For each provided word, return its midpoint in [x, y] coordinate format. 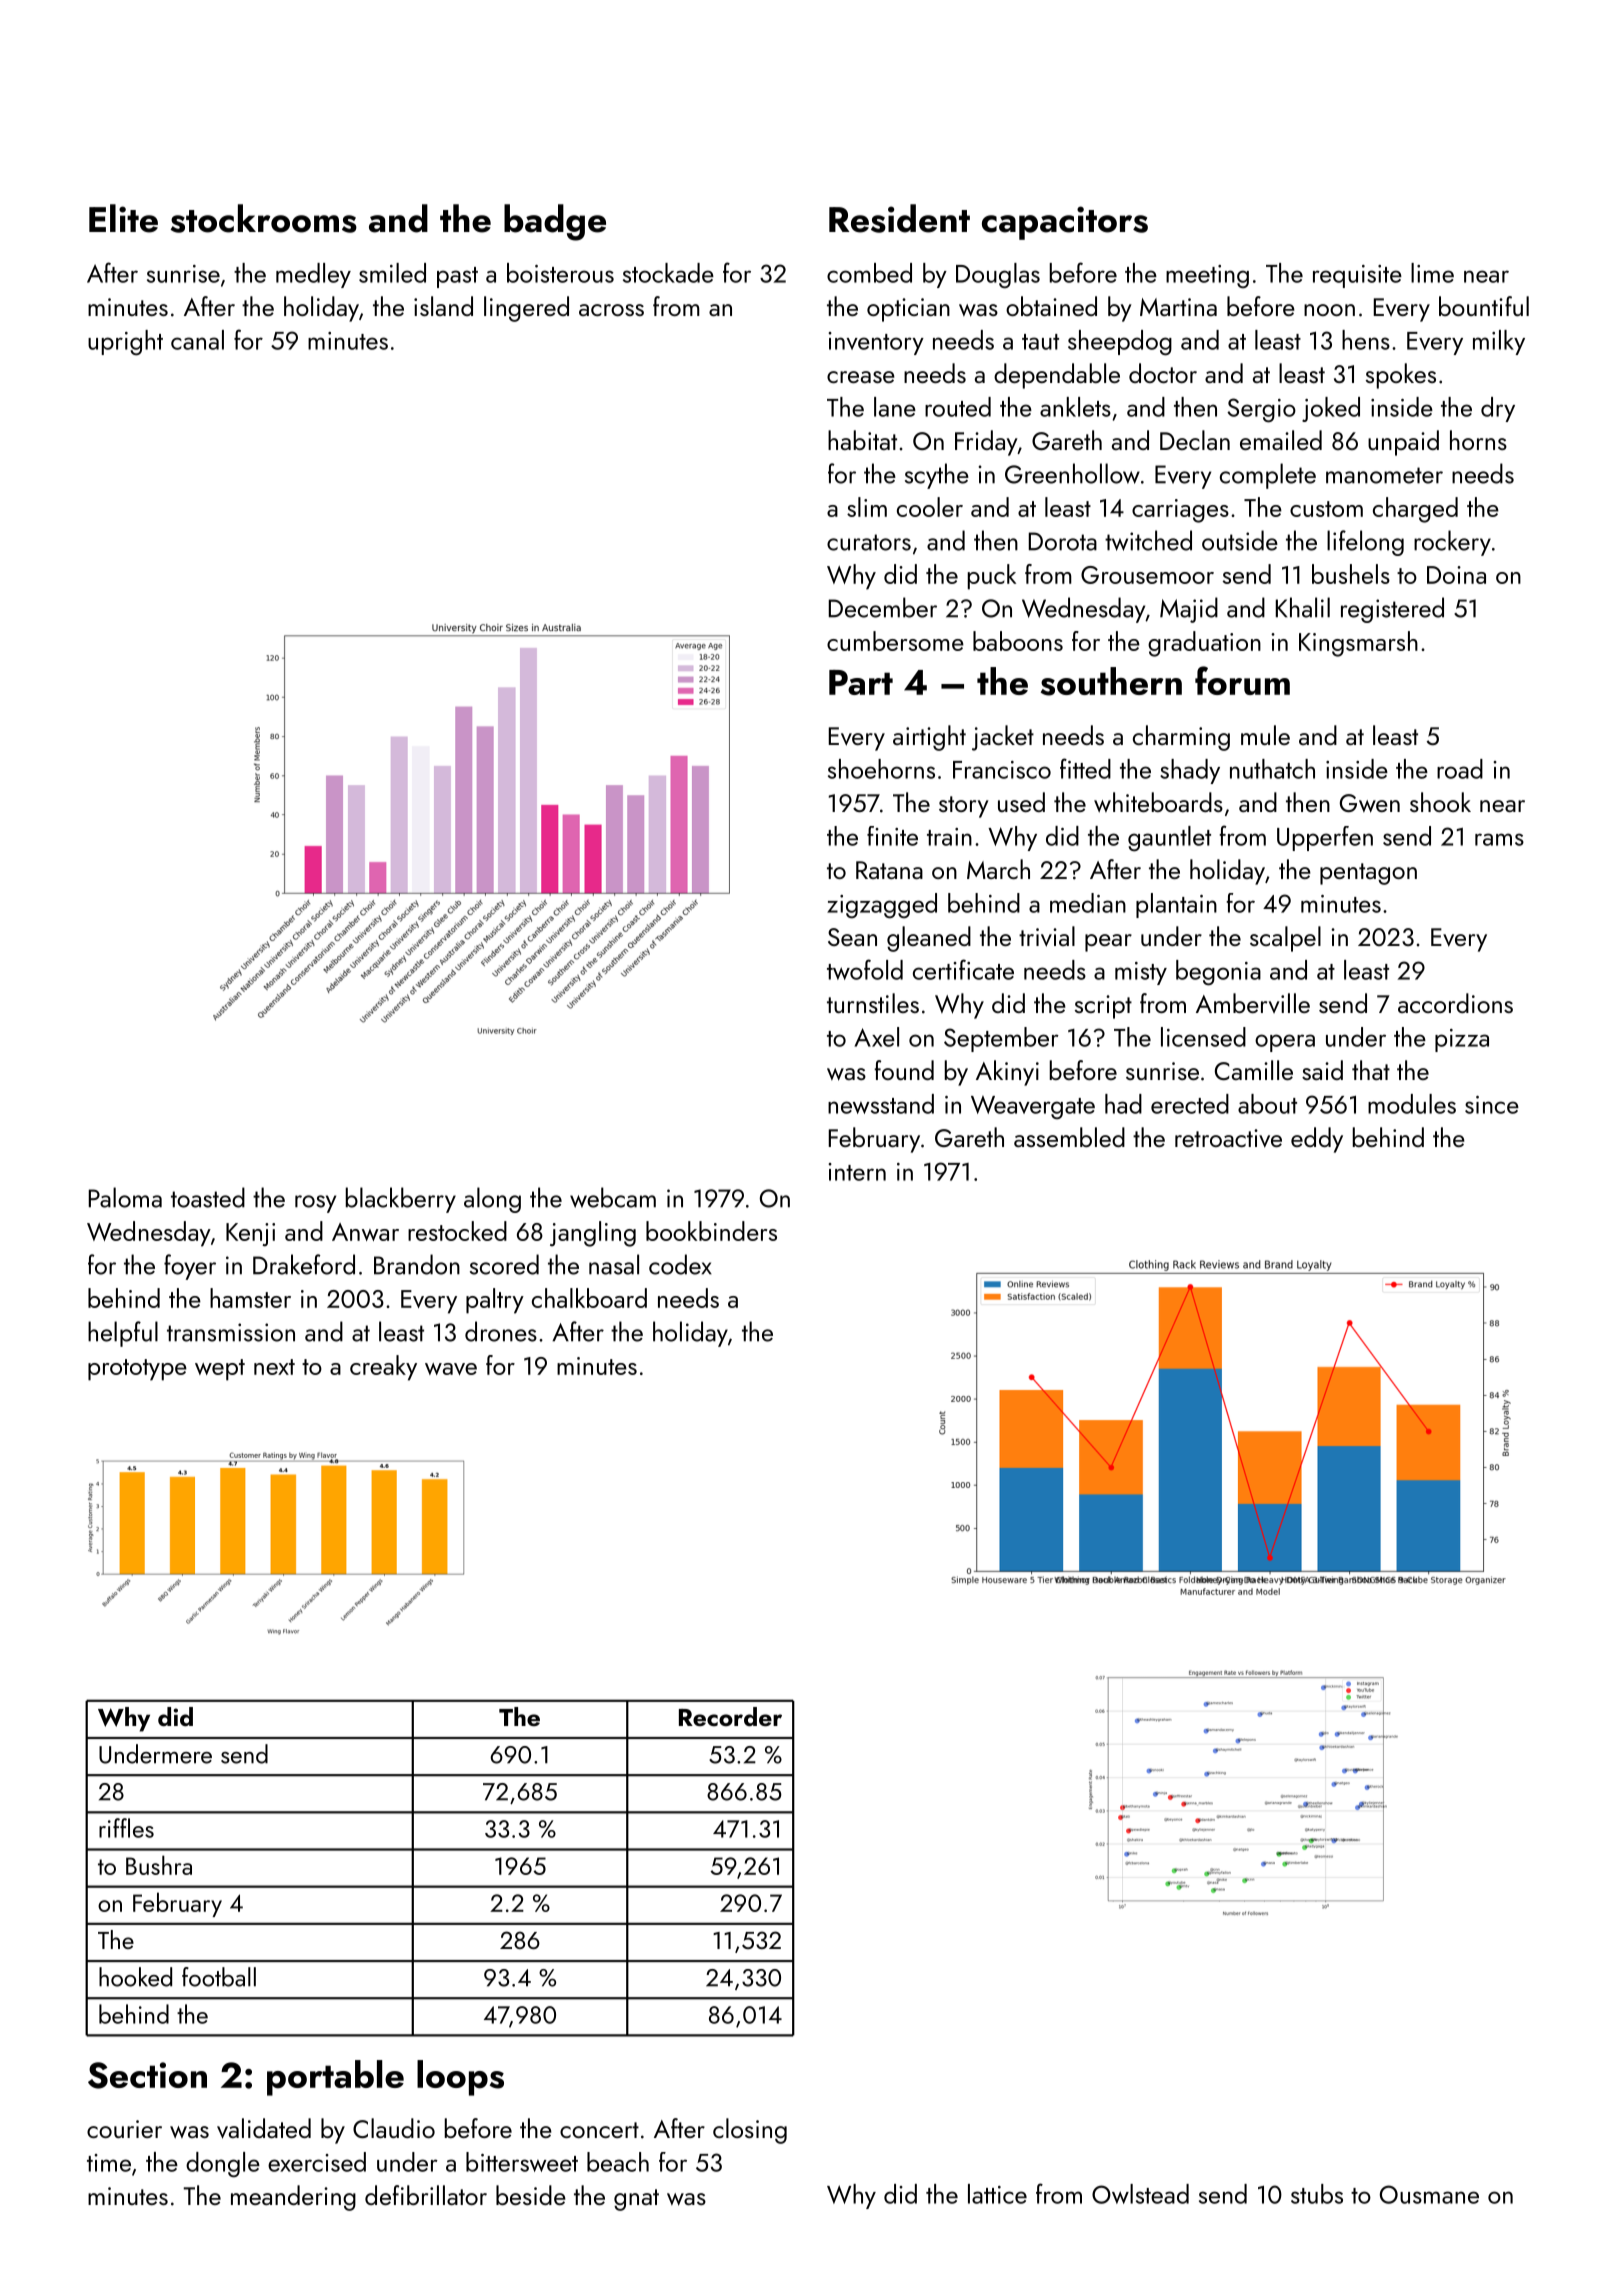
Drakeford [304, 1264]
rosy [315, 1204]
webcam [613, 1197]
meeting [1207, 276]
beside [531, 2195]
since [1492, 1105]
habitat [862, 440]
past [457, 277]
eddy [1317, 1140]
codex [680, 1264]
